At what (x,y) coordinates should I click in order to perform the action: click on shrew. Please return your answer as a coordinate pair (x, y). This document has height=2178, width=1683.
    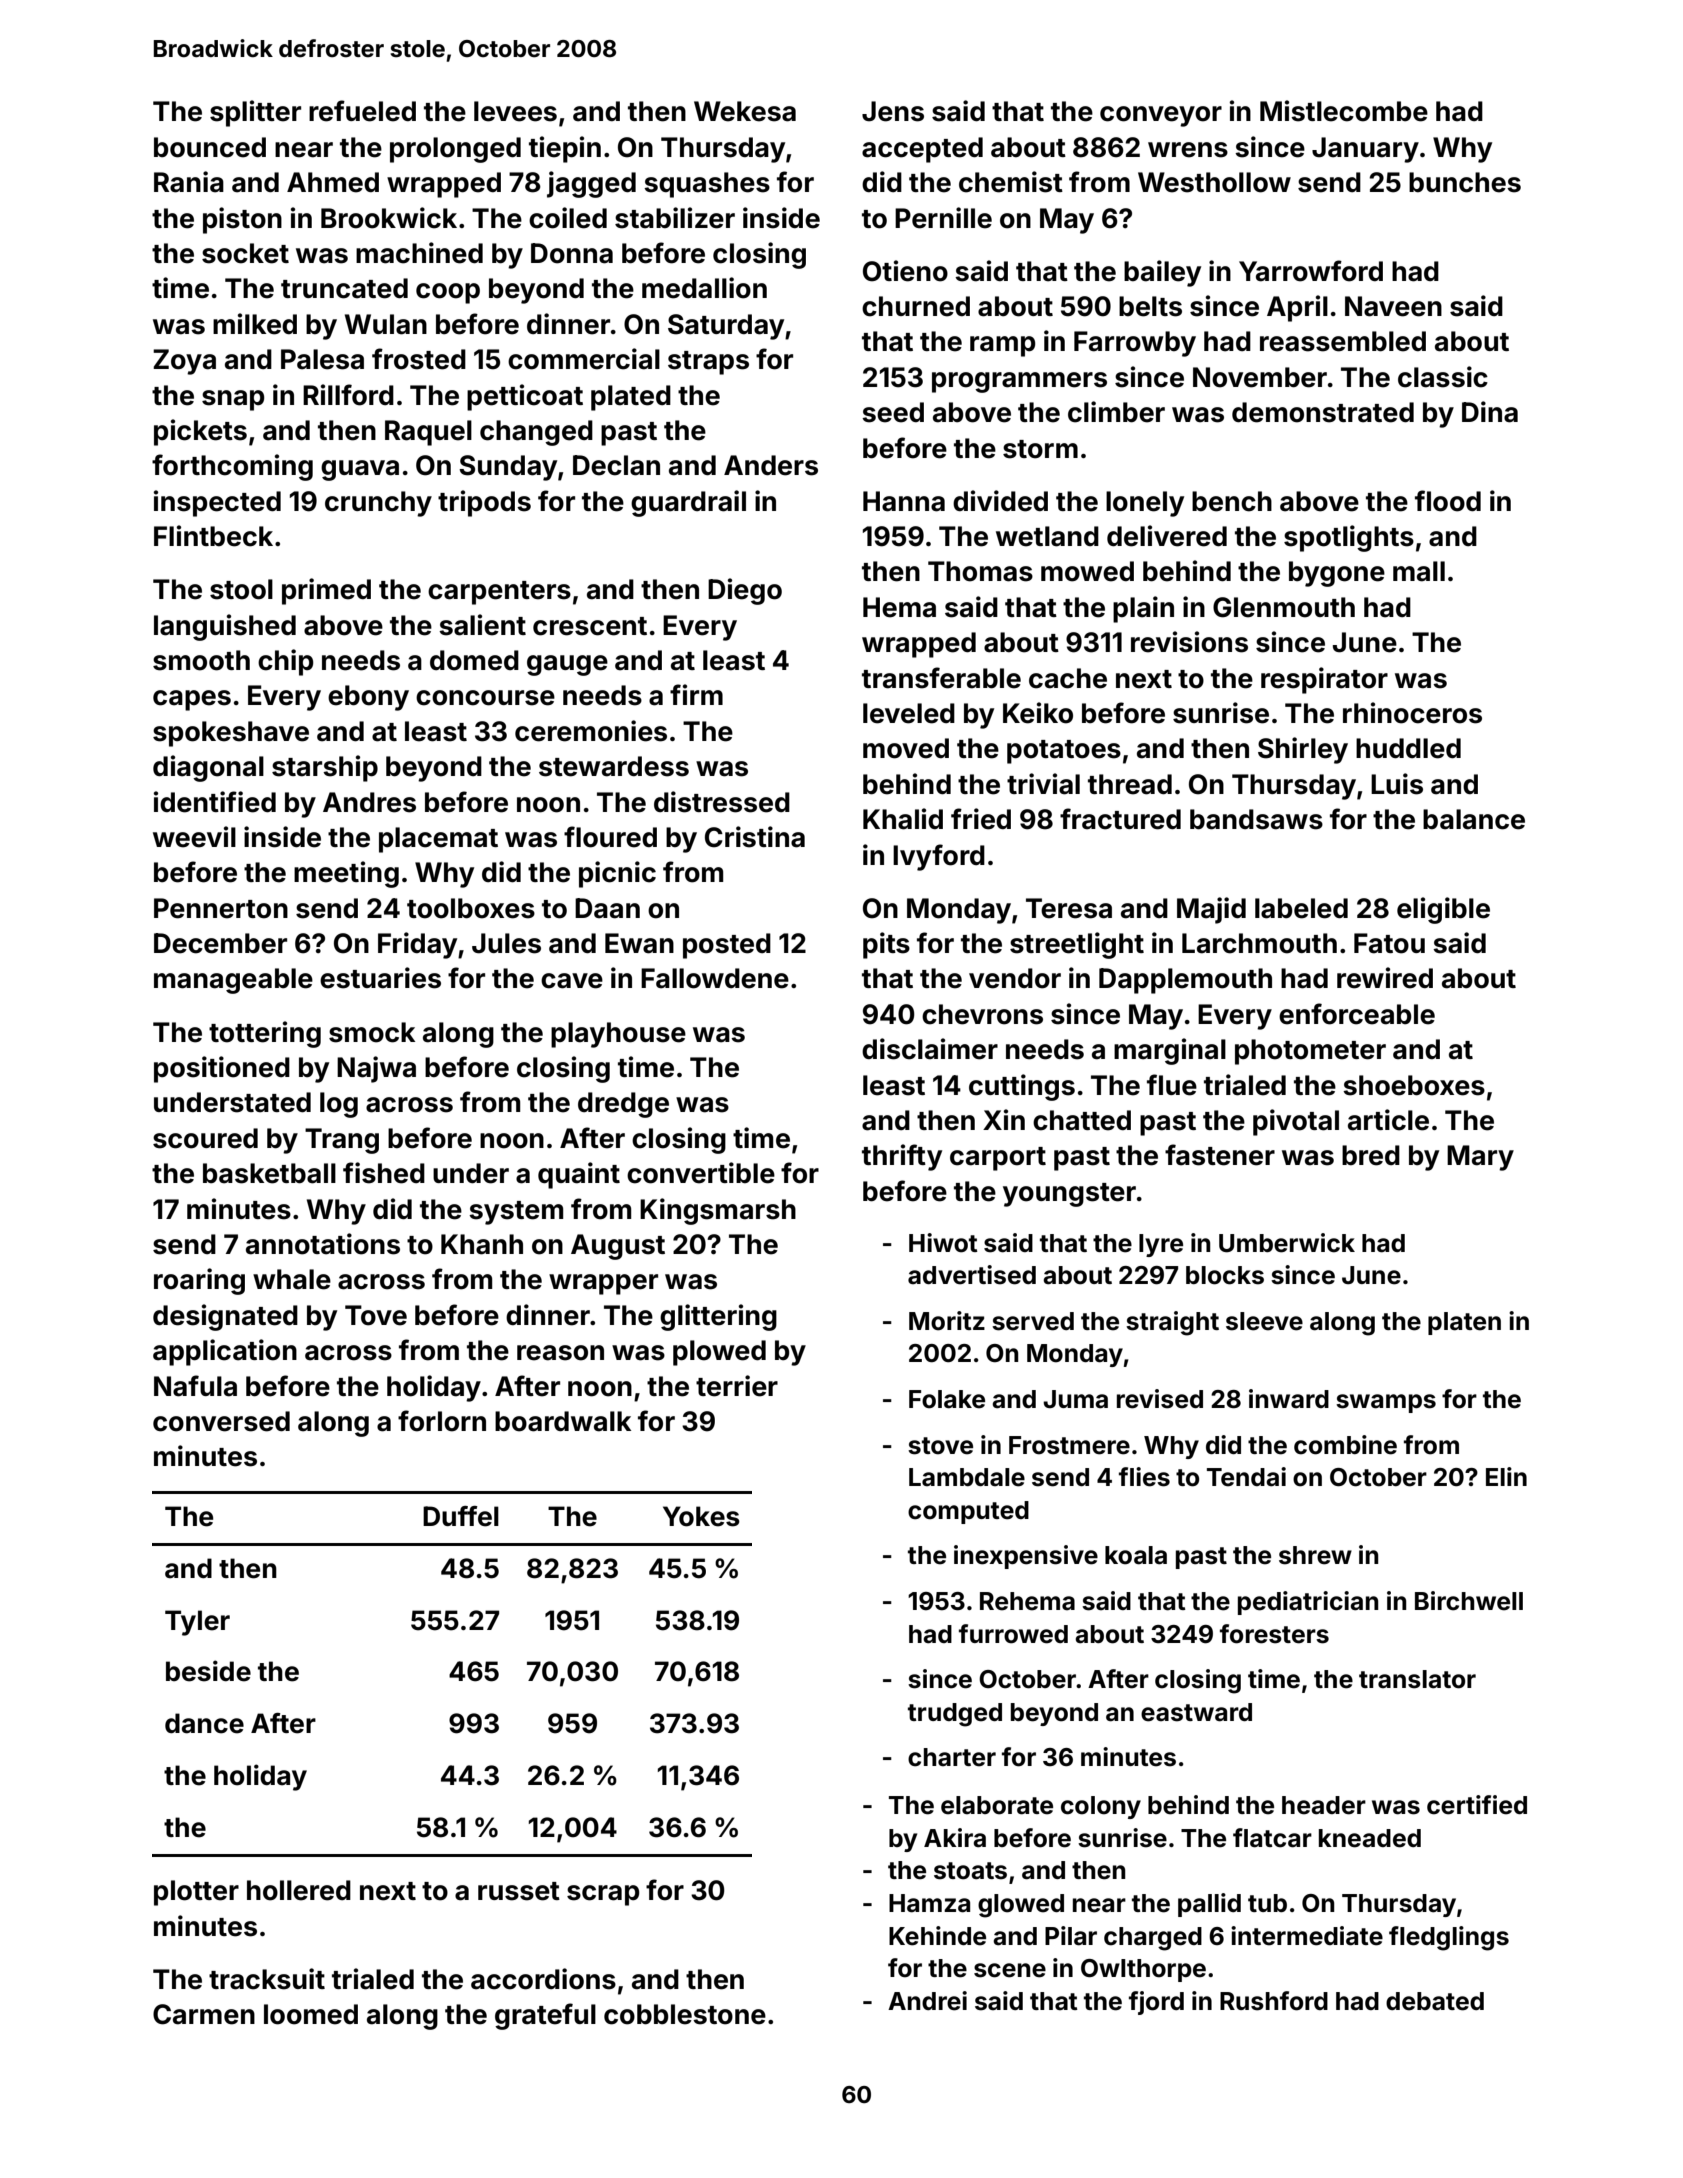
    Looking at the image, I should click on (1315, 1555).
